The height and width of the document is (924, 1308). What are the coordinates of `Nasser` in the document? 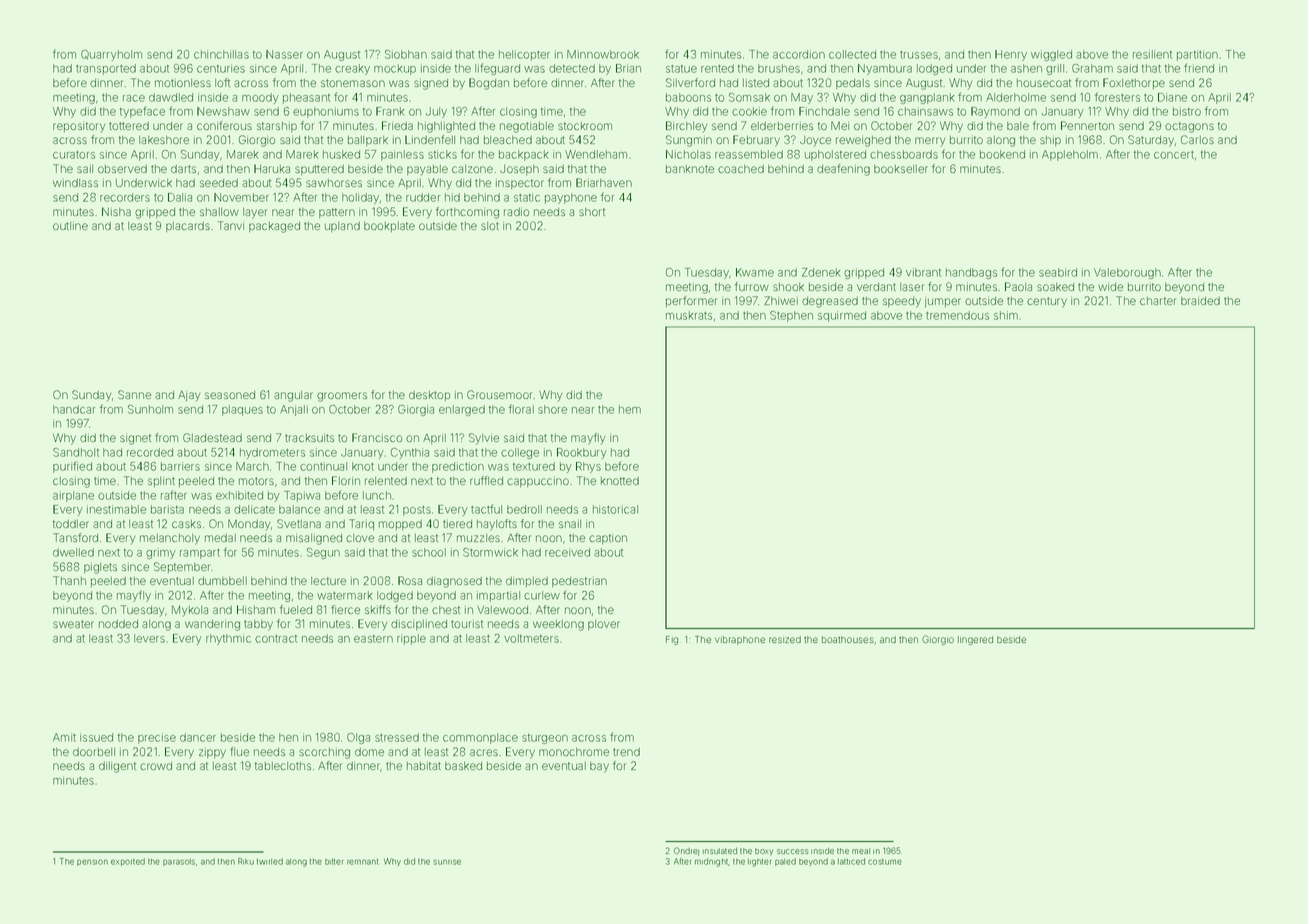 It's located at (284, 54).
